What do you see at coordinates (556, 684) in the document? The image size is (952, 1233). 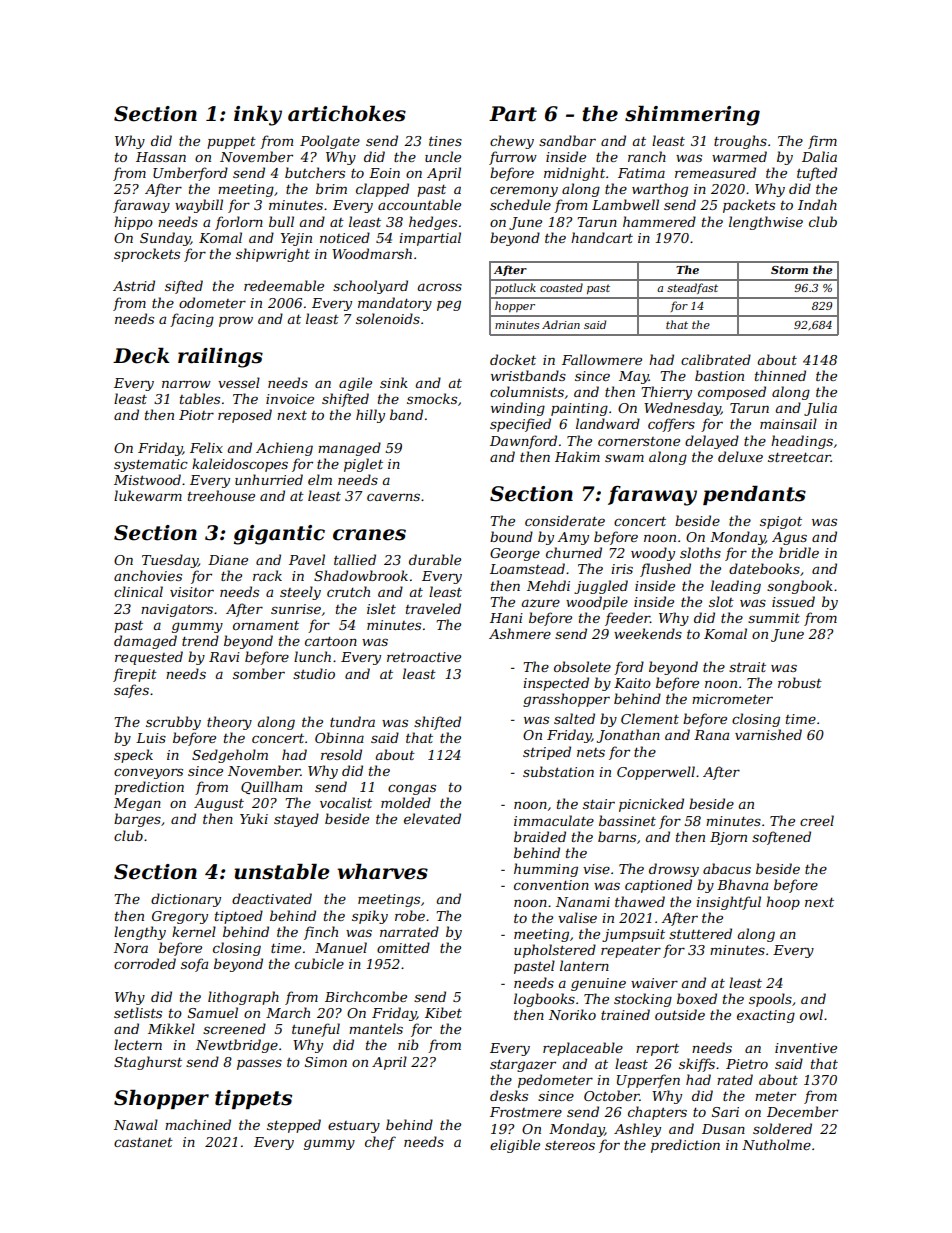 I see `inspected` at bounding box center [556, 684].
